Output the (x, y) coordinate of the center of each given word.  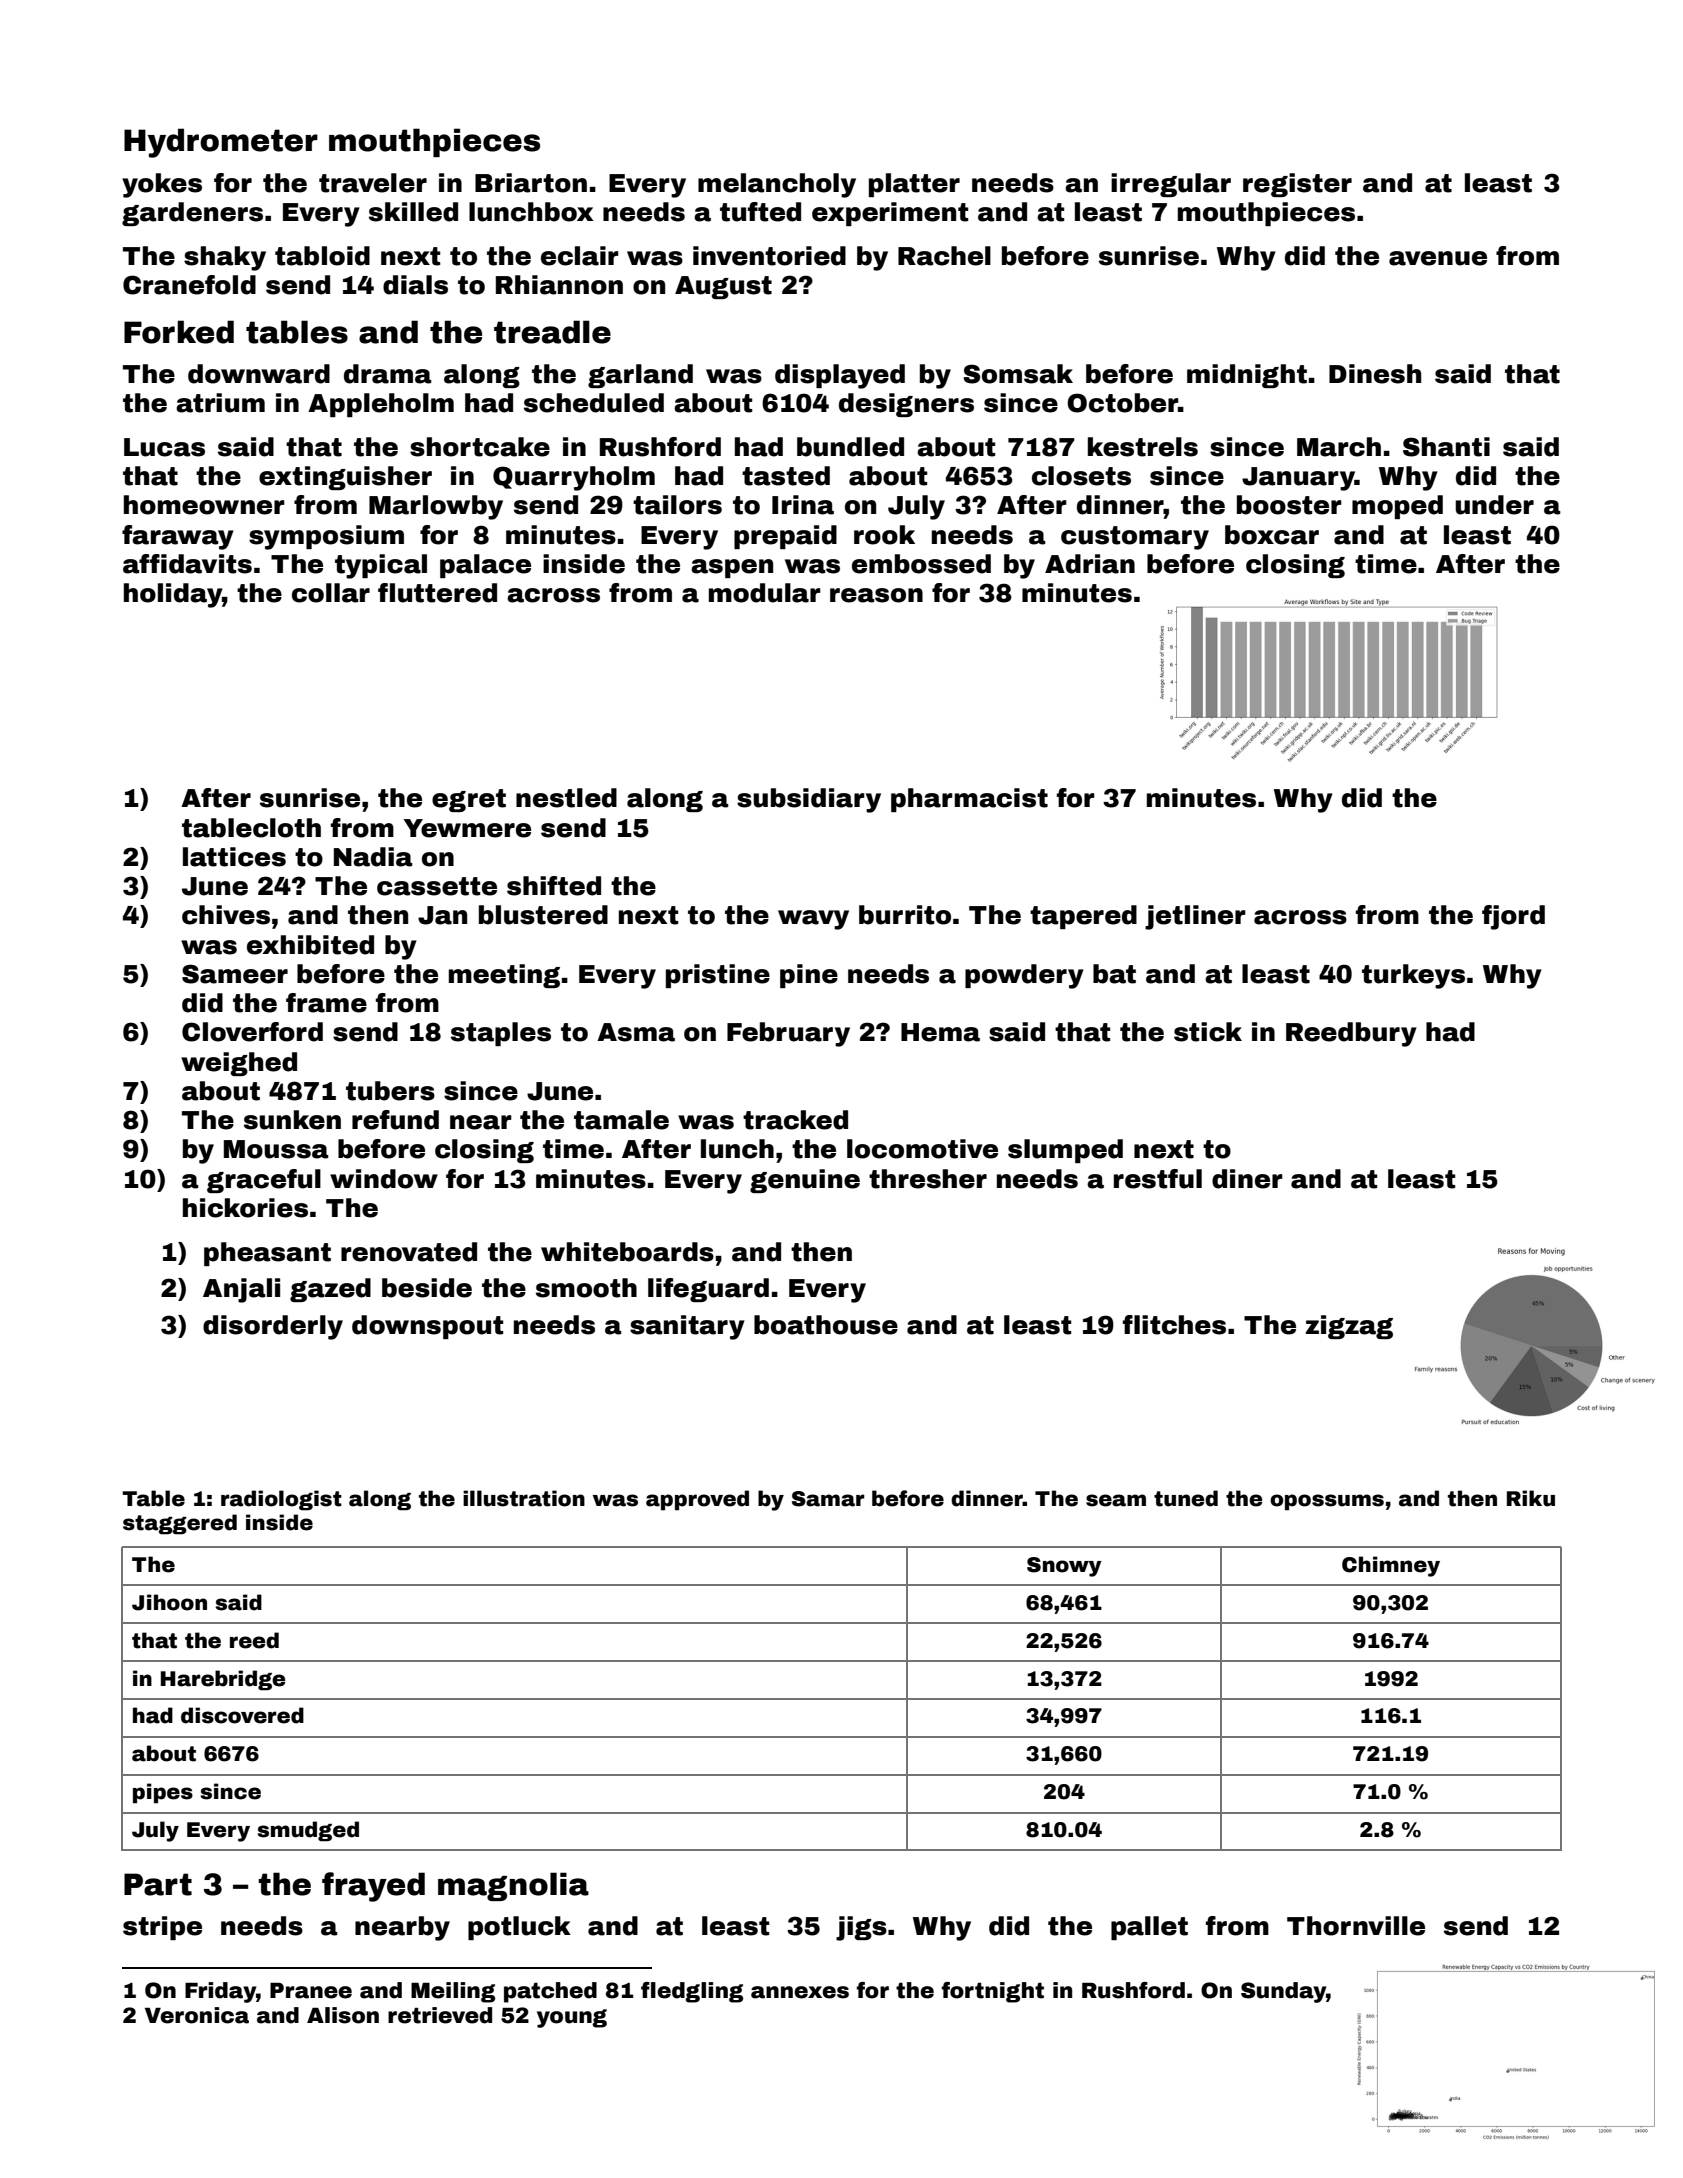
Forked (179, 332)
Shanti (1446, 447)
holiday (173, 595)
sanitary (687, 1327)
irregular (1171, 185)
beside (427, 1288)
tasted (786, 476)
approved (697, 1500)
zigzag (1349, 1327)
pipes (163, 1793)
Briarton (531, 183)
